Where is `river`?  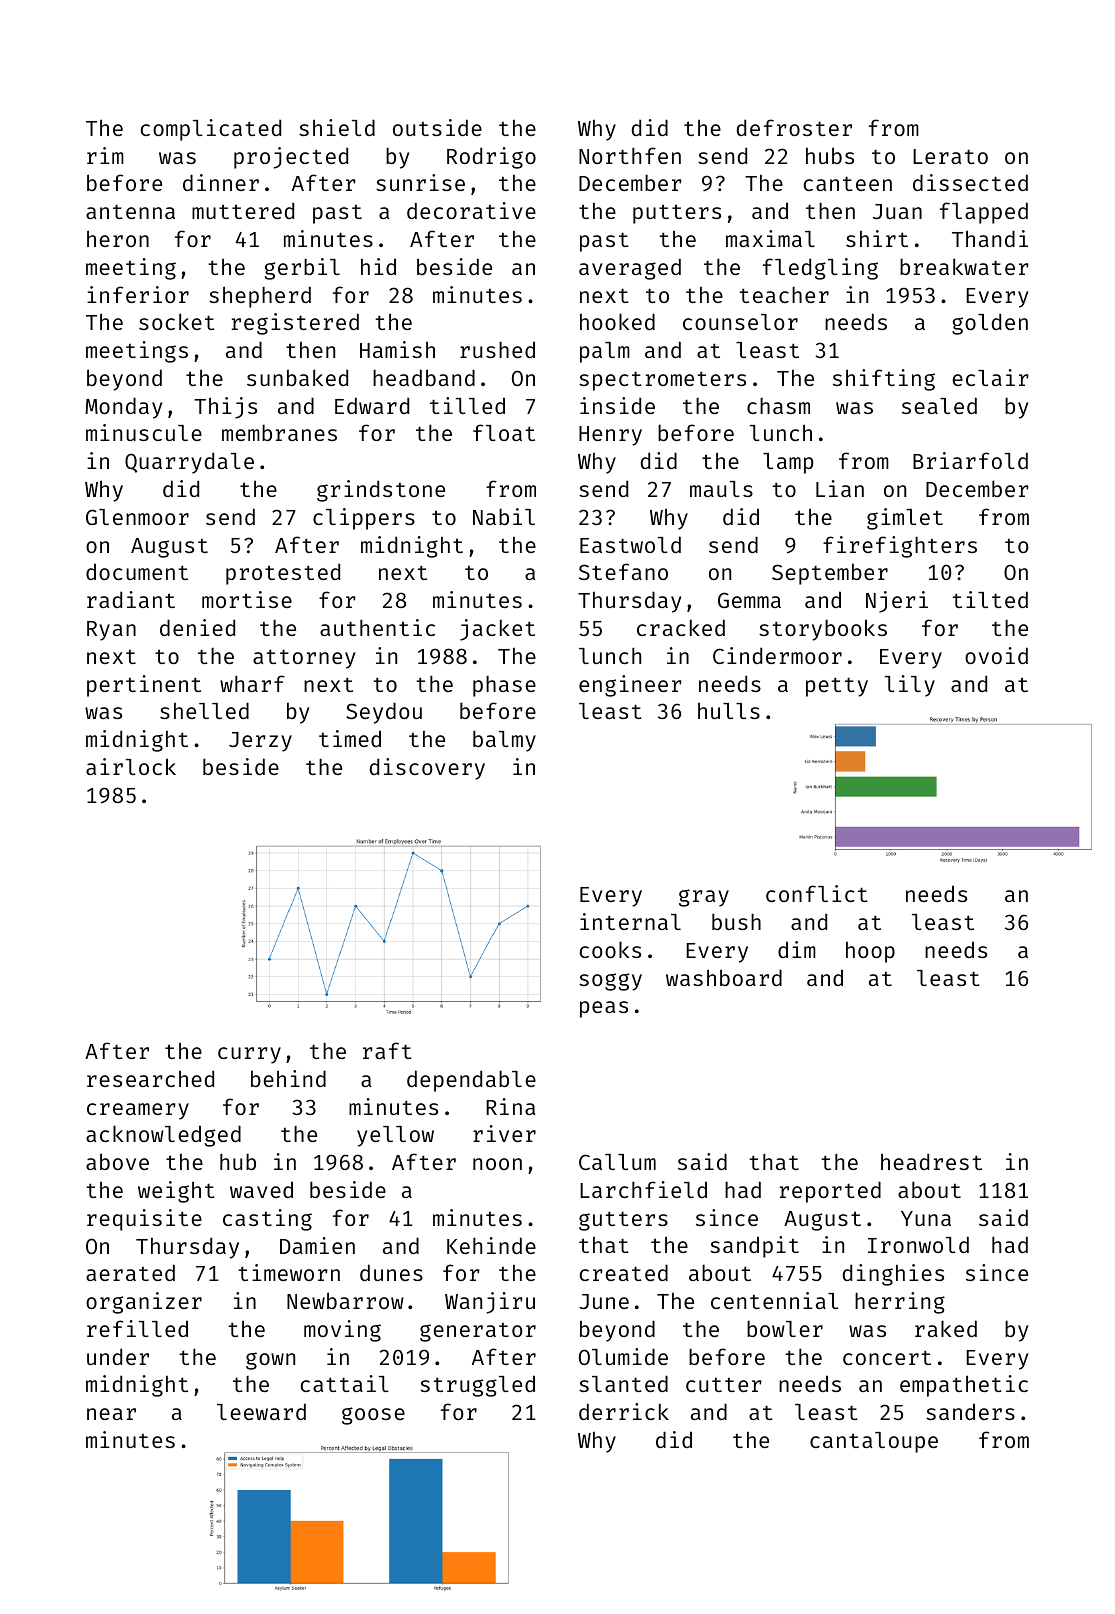 river is located at coordinates (504, 1133).
